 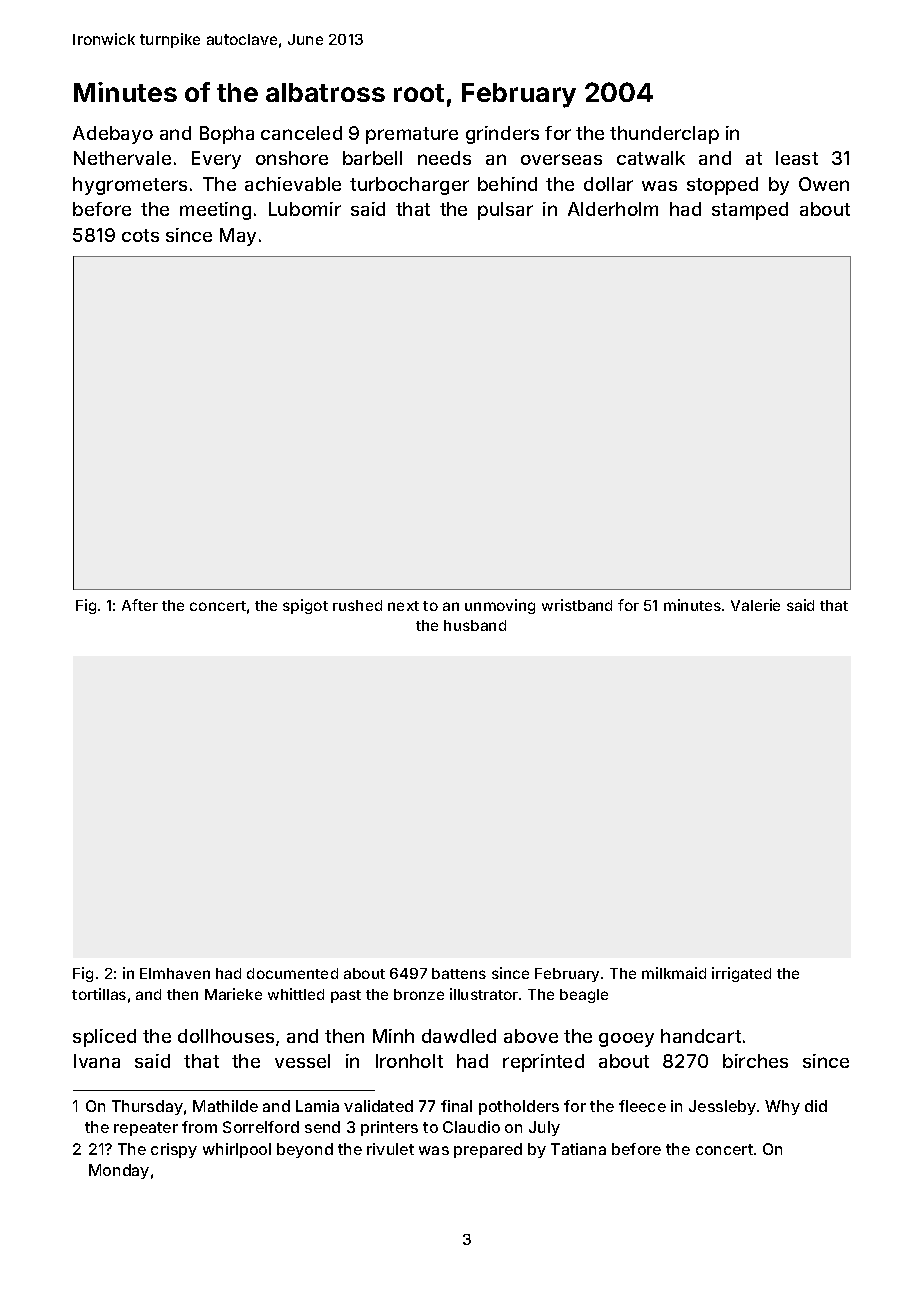 I want to click on Tatiana, so click(x=578, y=1149).
